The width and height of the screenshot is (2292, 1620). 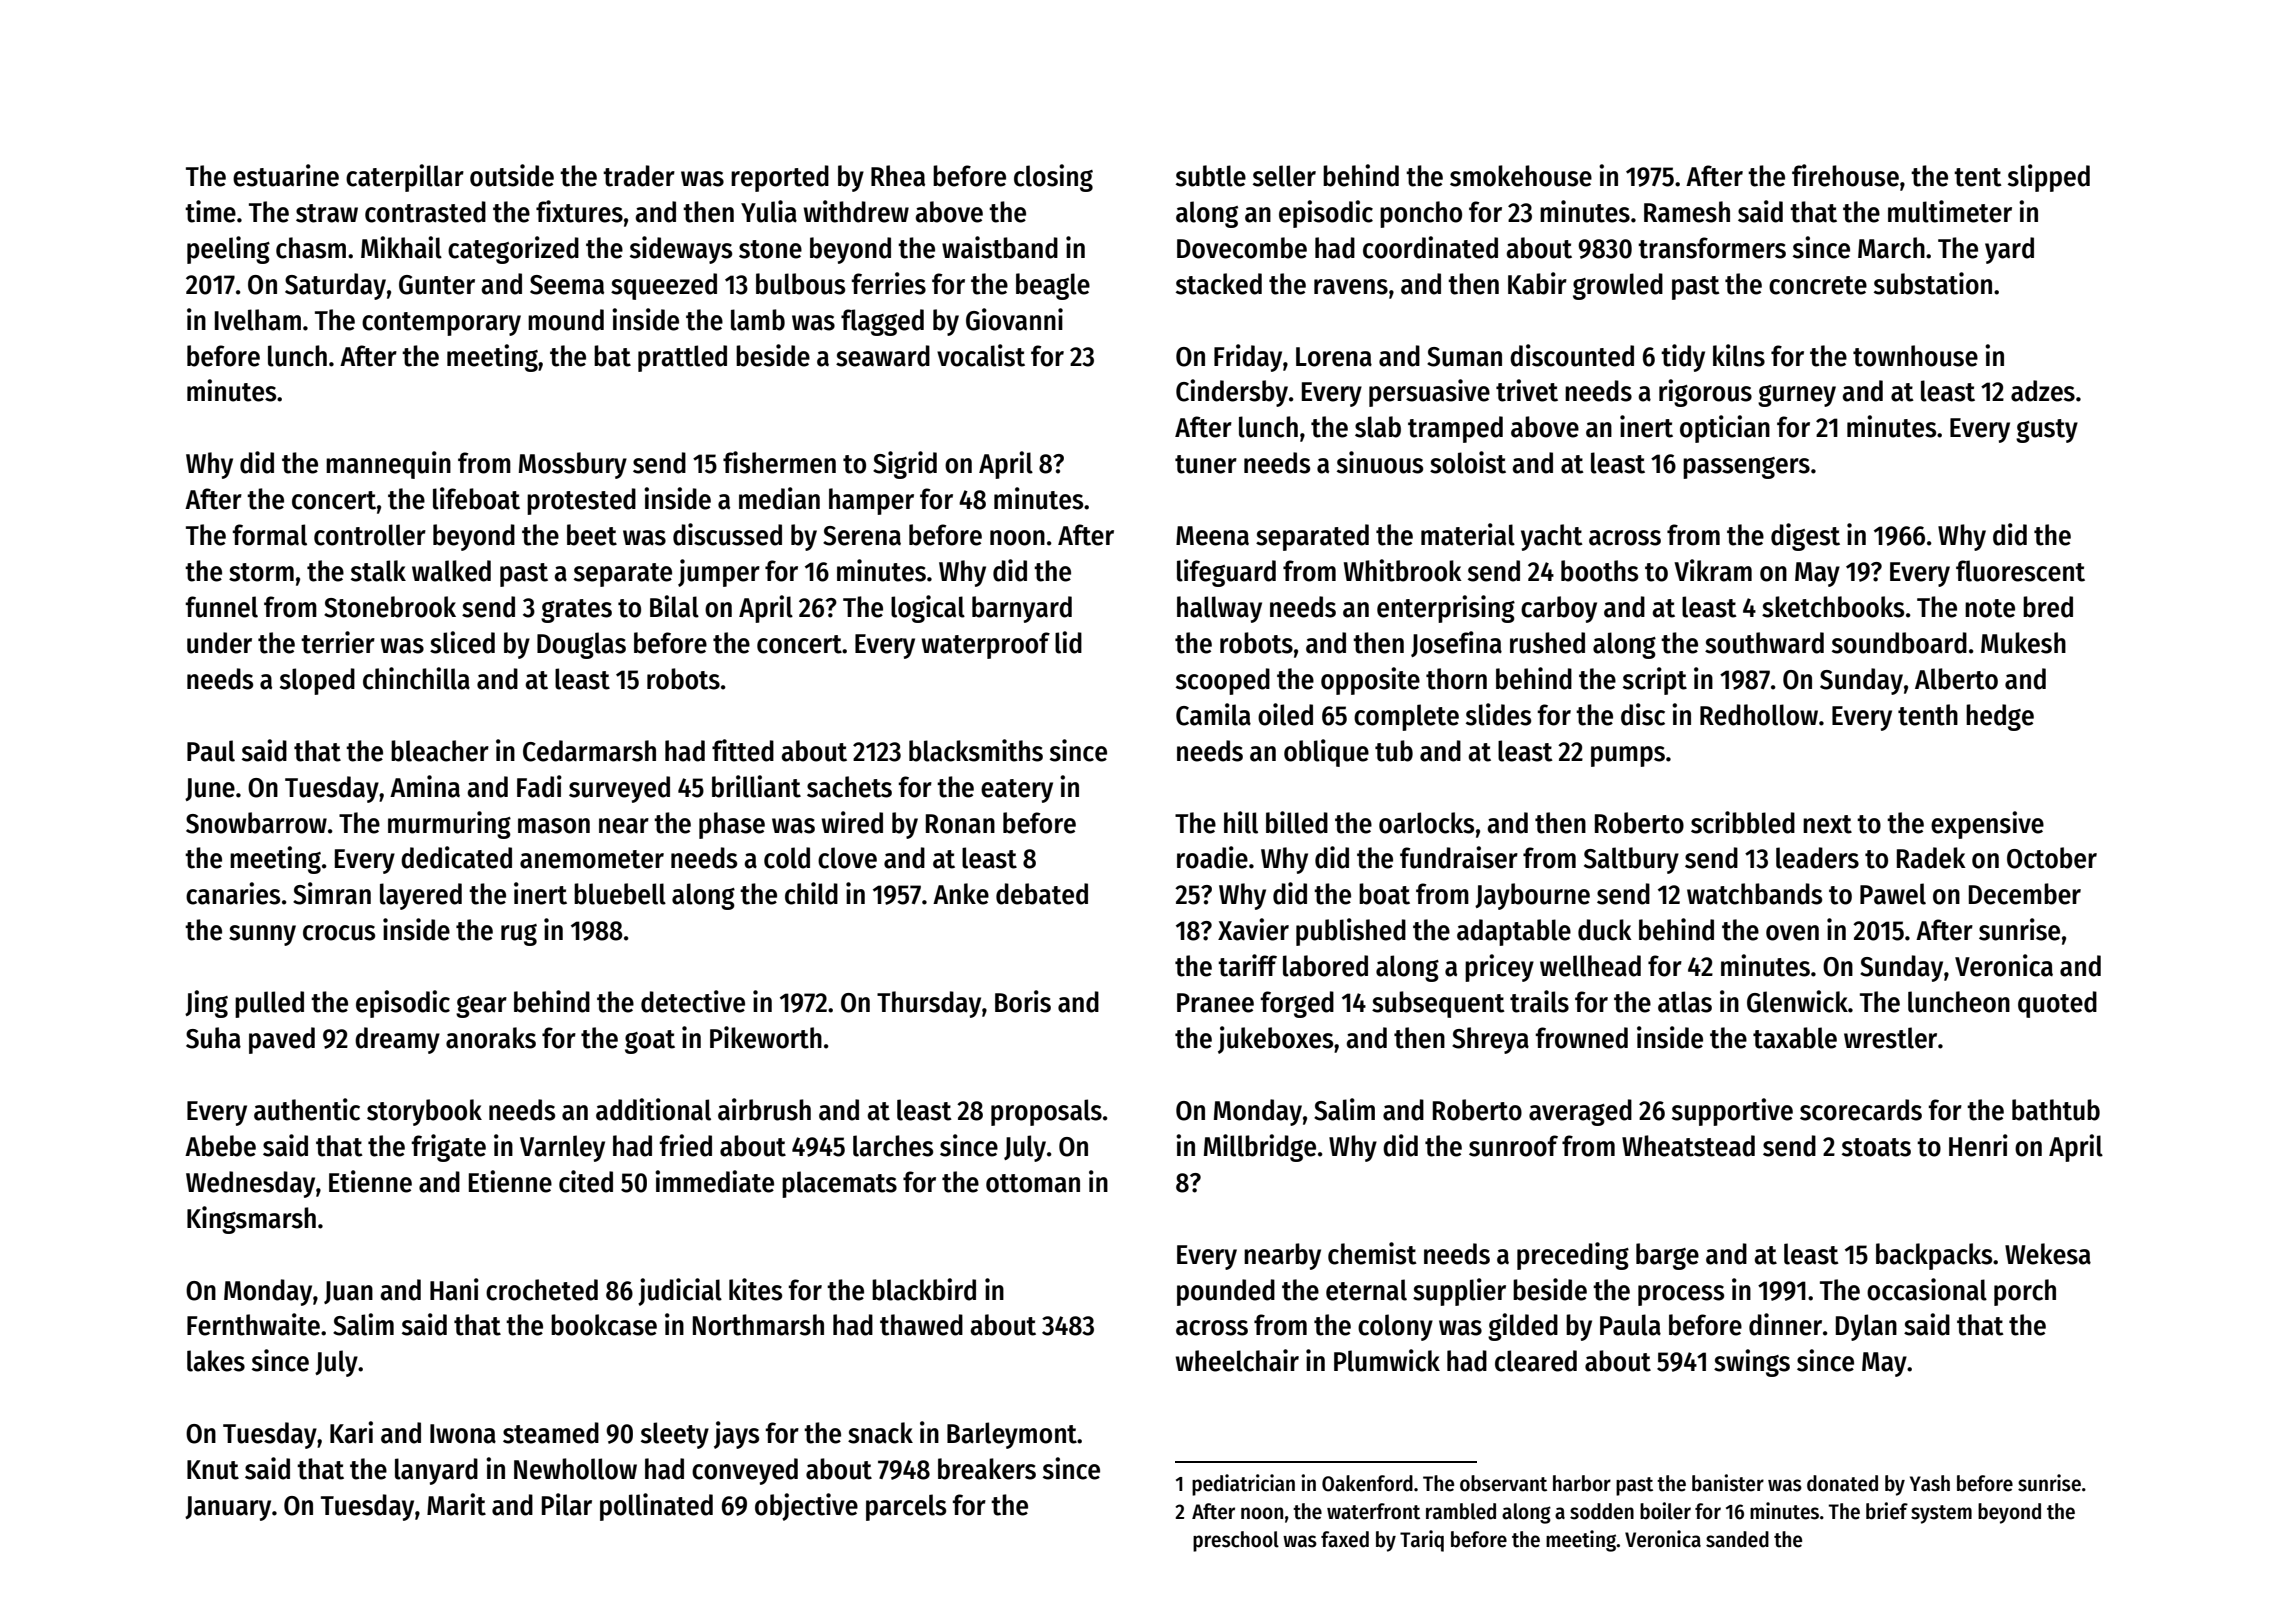 What do you see at coordinates (1053, 178) in the screenshot?
I see `closing` at bounding box center [1053, 178].
